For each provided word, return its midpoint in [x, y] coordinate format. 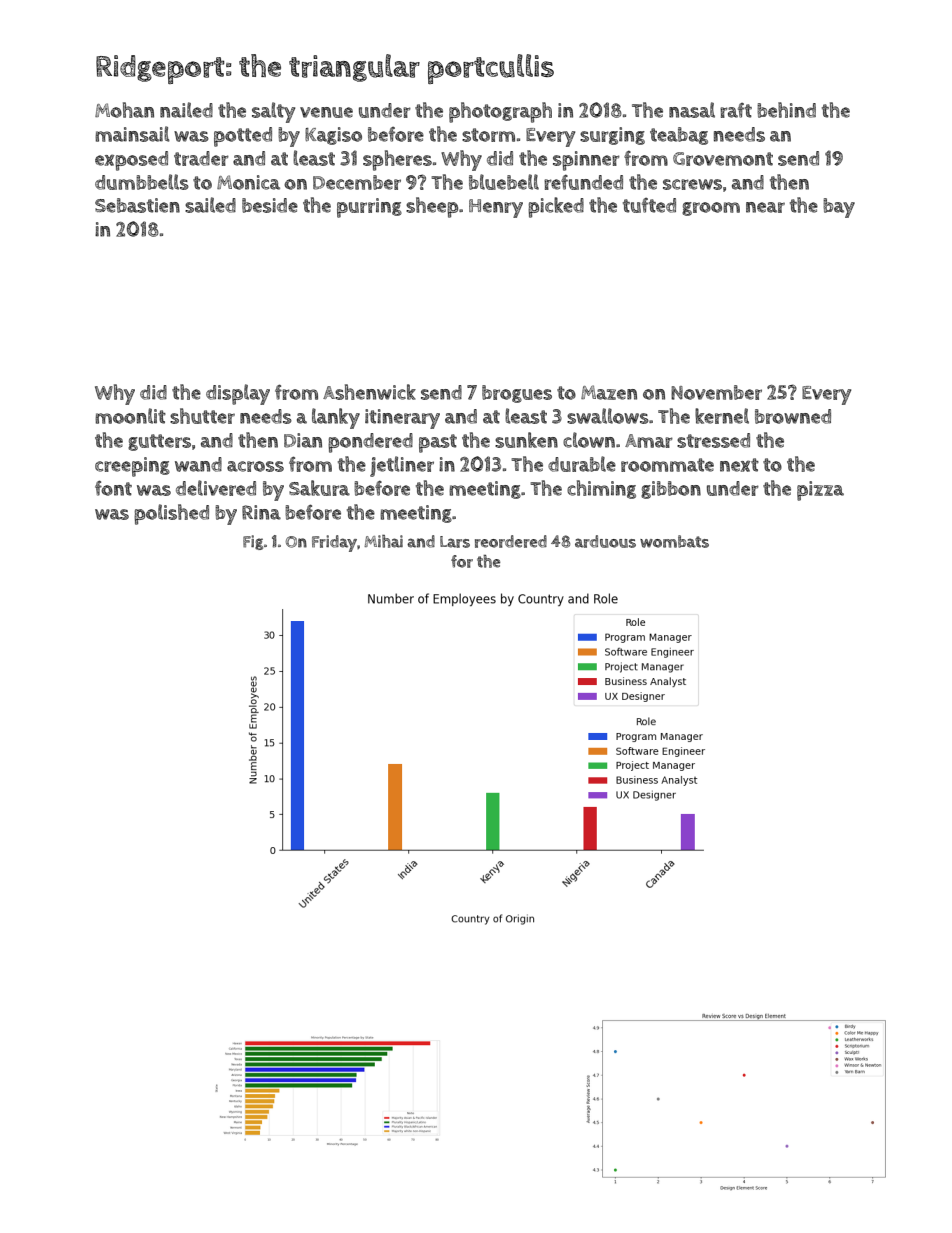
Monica [248, 182]
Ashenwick [369, 392]
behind [786, 110]
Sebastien [137, 205]
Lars [455, 542]
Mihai [383, 541]
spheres [397, 160]
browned [793, 416]
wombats [674, 541]
